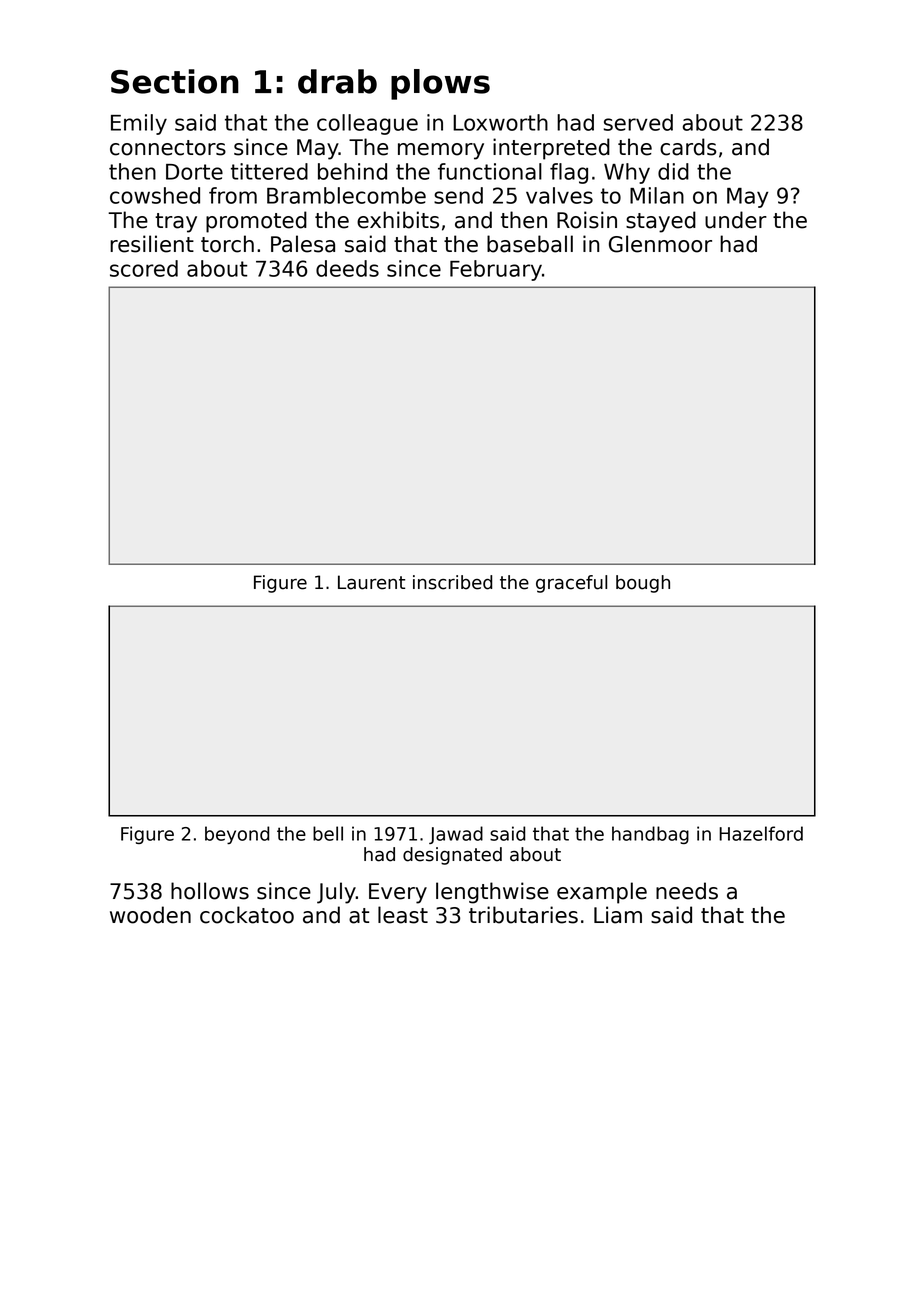 The width and height of the page is (924, 1314). What do you see at coordinates (337, 81) in the page?
I see `drab` at bounding box center [337, 81].
